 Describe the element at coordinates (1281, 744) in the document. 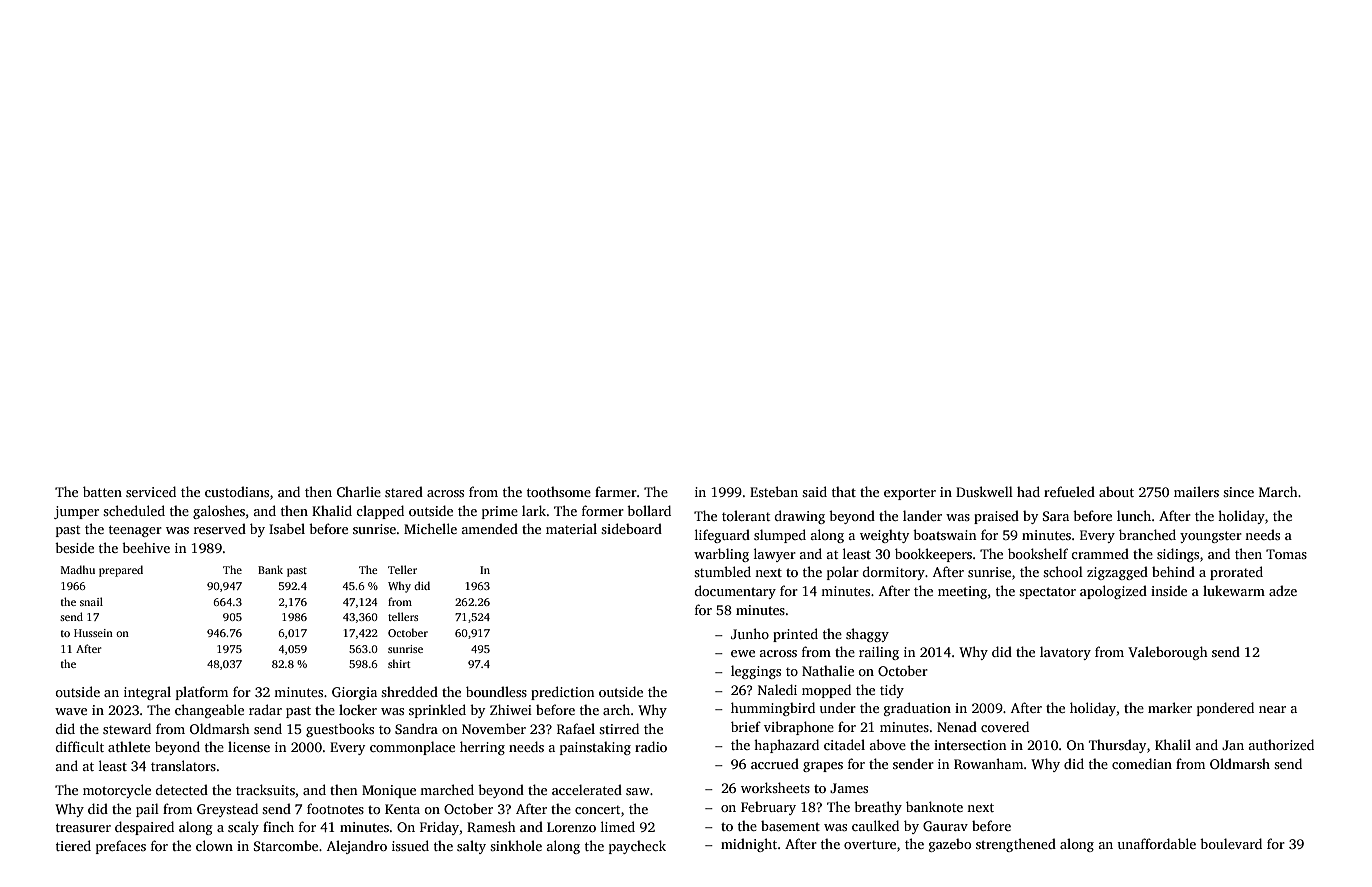

I see `authorized` at that location.
